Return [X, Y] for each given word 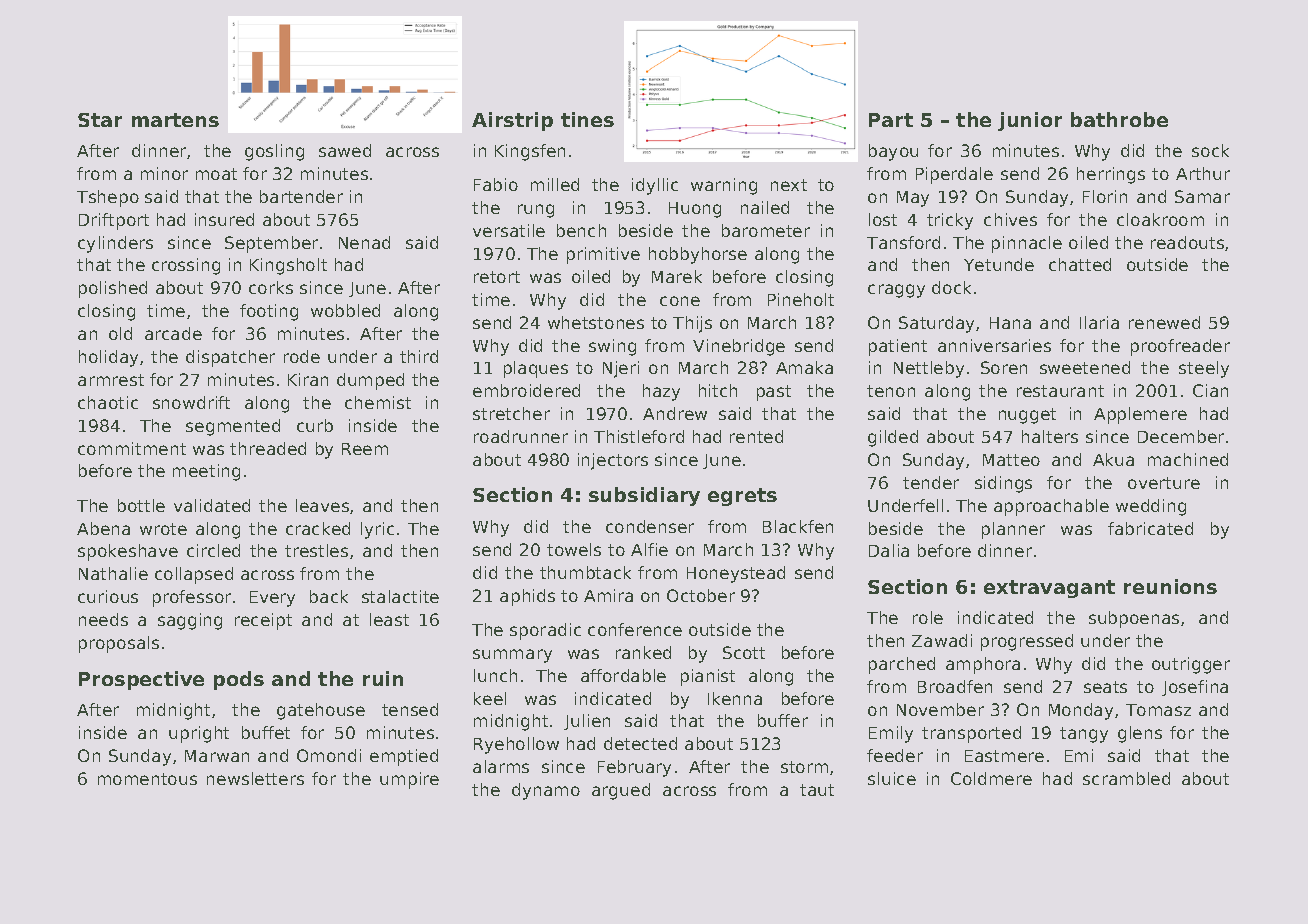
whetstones [596, 322]
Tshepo [108, 198]
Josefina [1195, 688]
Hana [1010, 323]
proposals [119, 644]
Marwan [217, 756]
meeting [206, 472]
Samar [1202, 196]
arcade [173, 333]
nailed [765, 207]
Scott [744, 652]
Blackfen [798, 526]
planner [1013, 530]
